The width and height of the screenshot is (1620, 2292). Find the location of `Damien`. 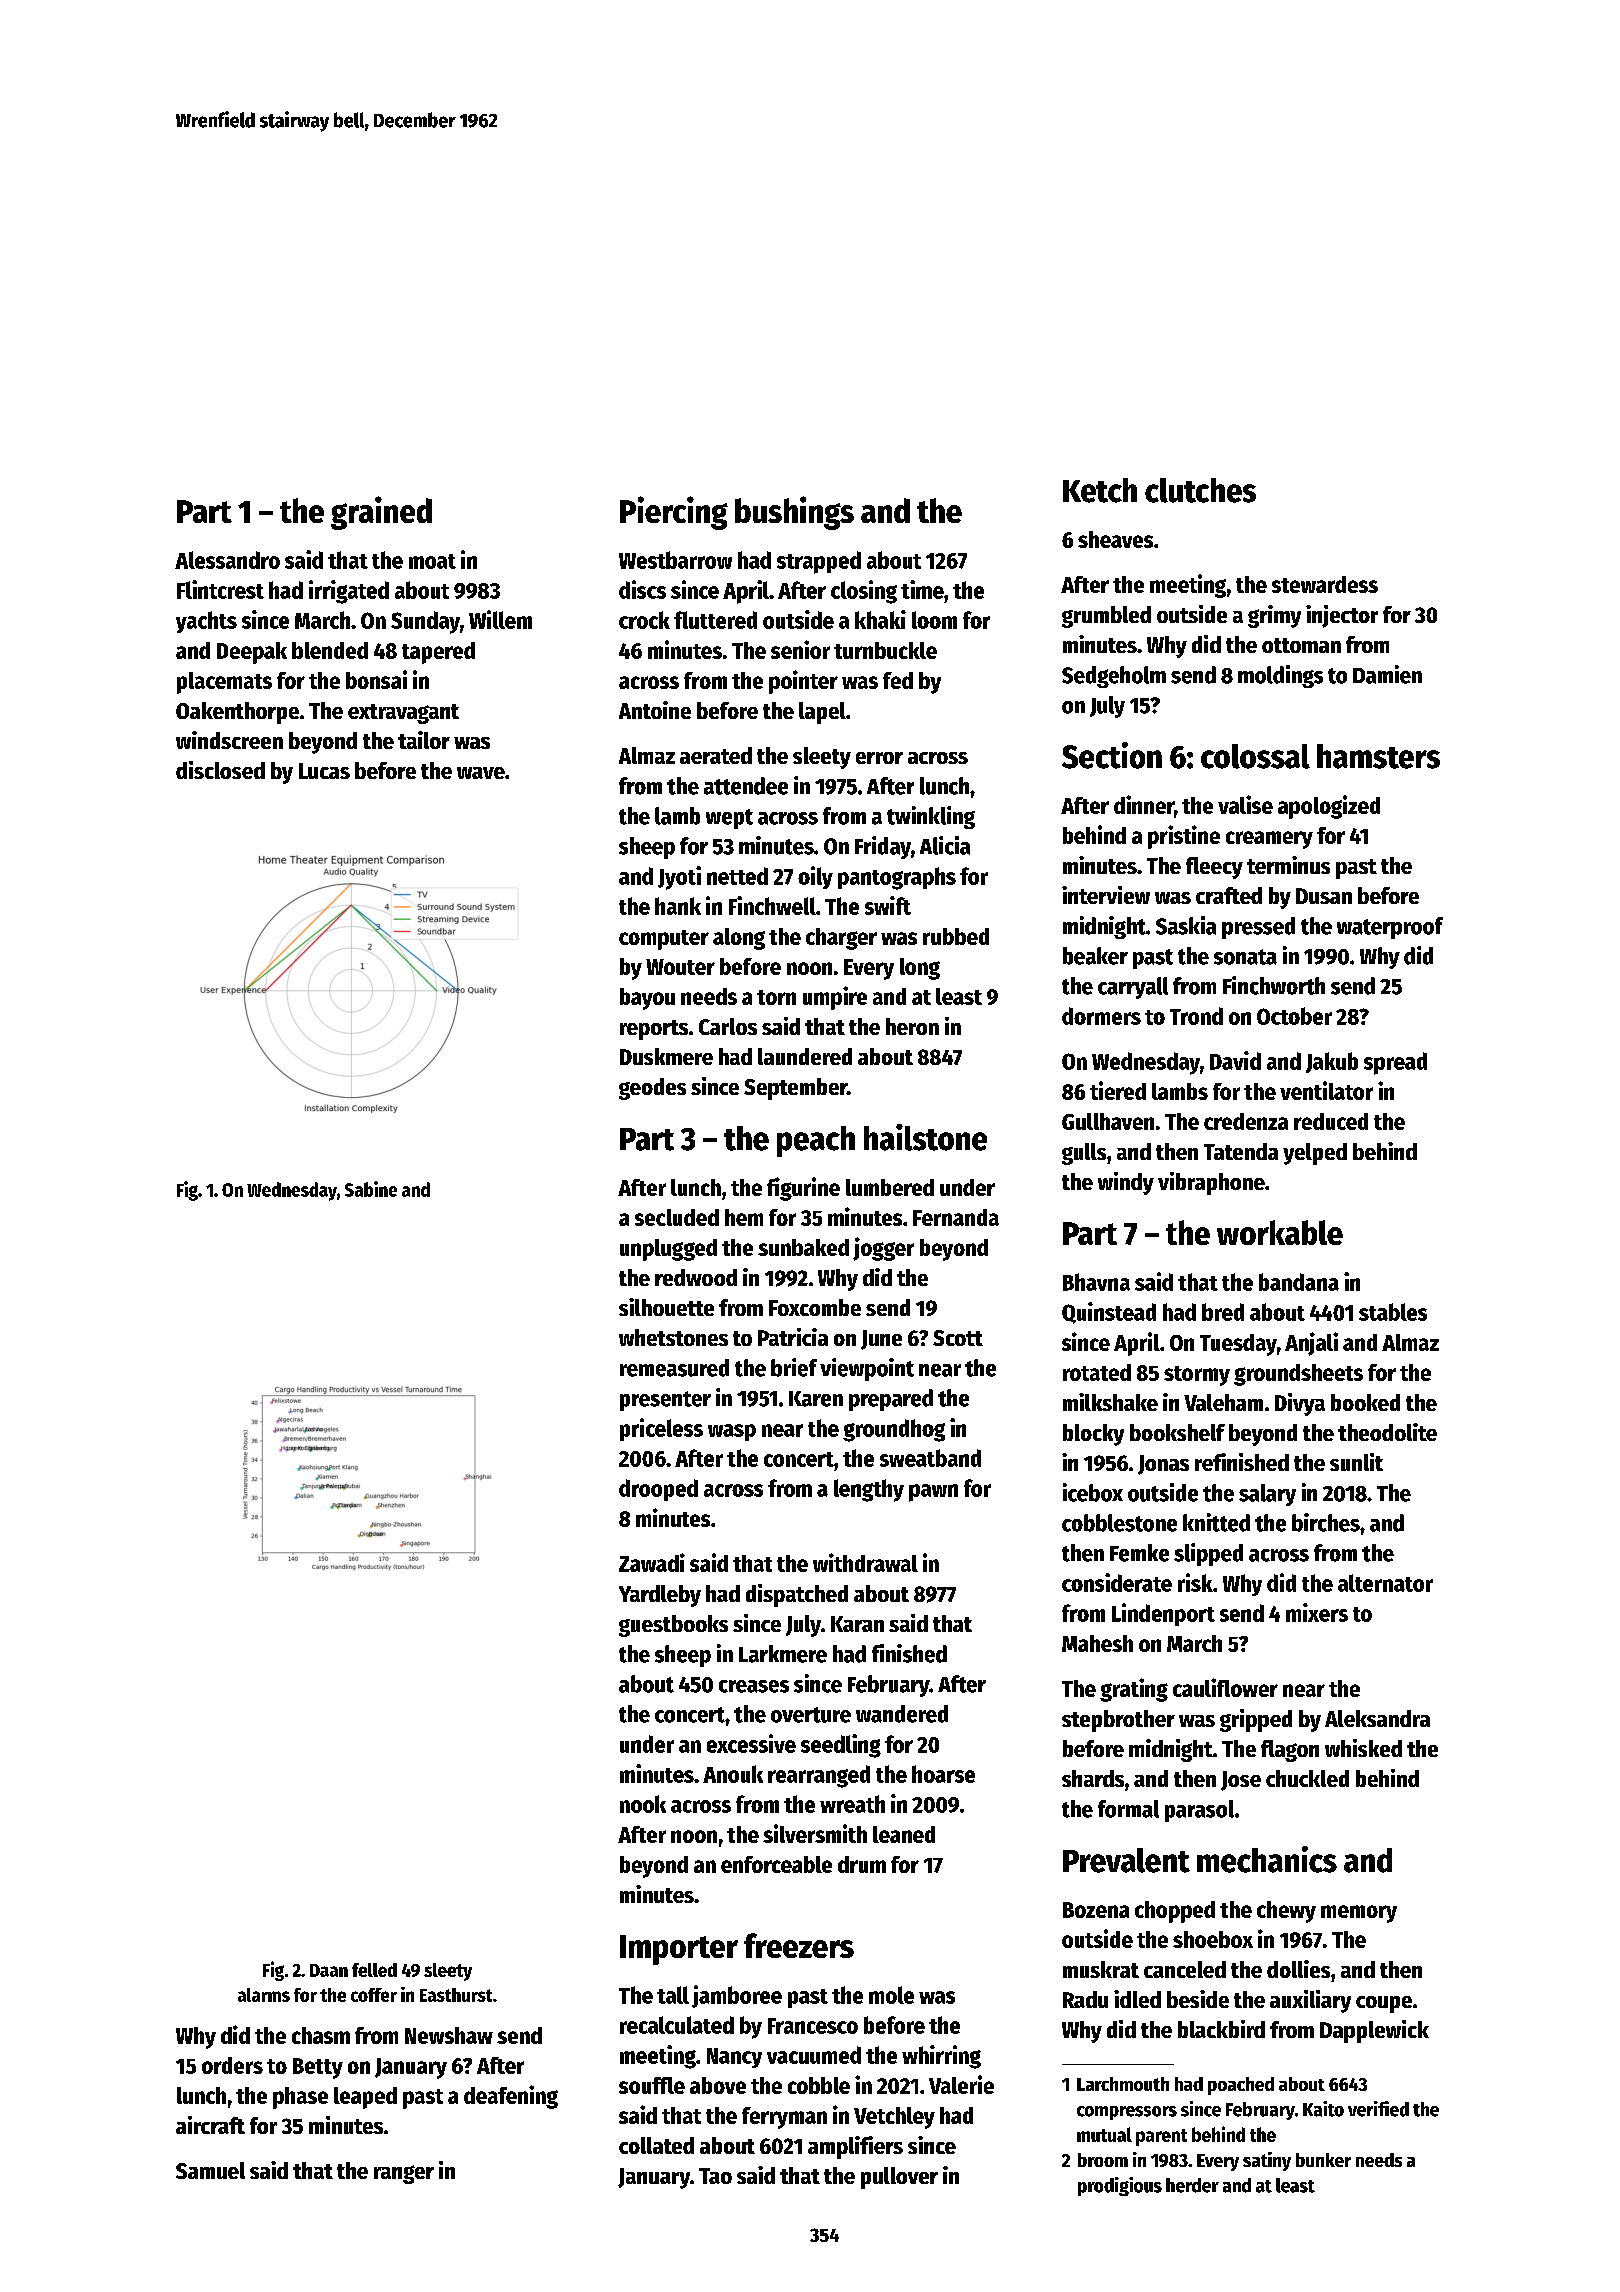

Damien is located at coordinates (1387, 674).
